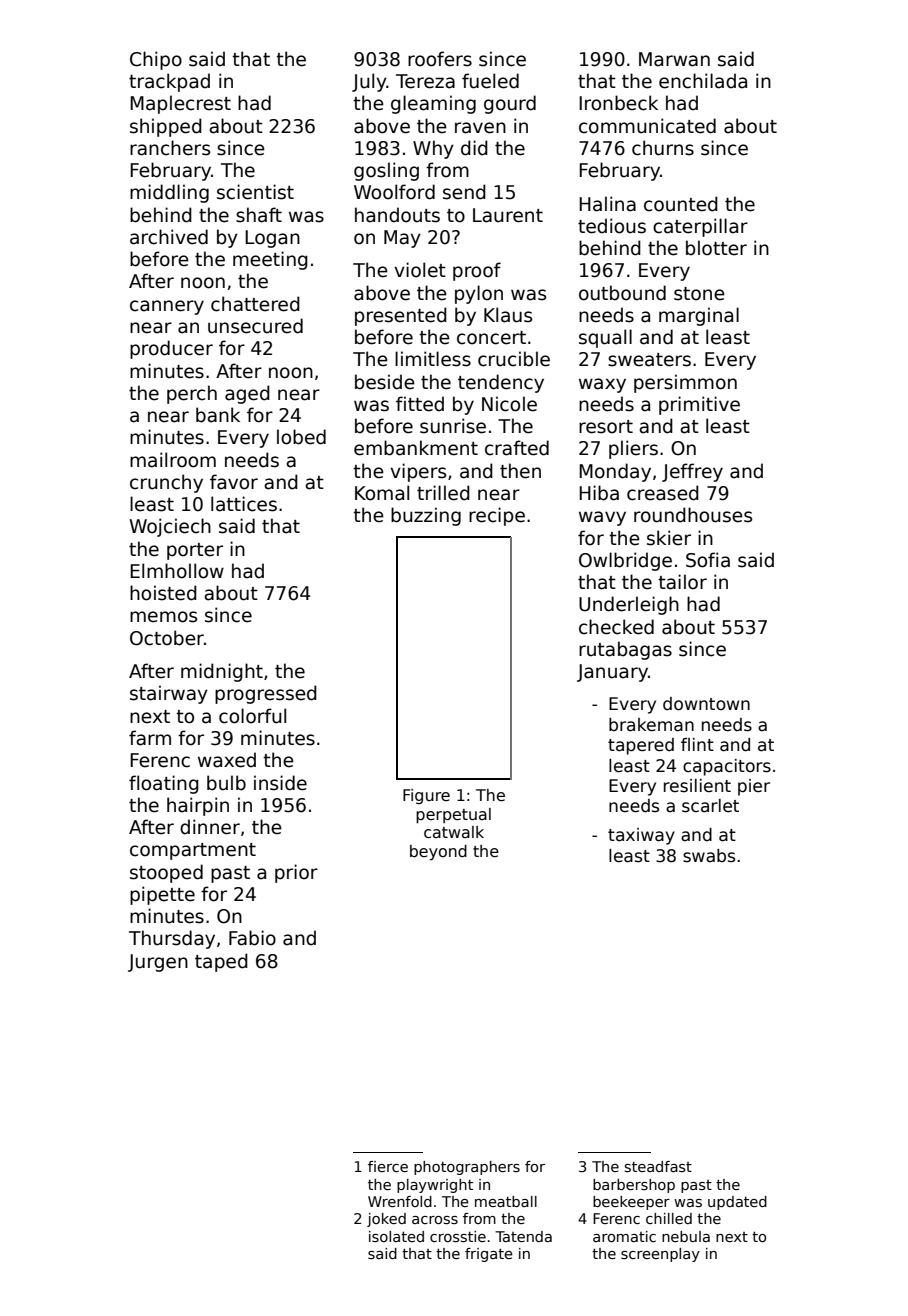 The width and height of the image is (908, 1316). Describe the element at coordinates (369, 82) in the image. I see `July` at that location.
